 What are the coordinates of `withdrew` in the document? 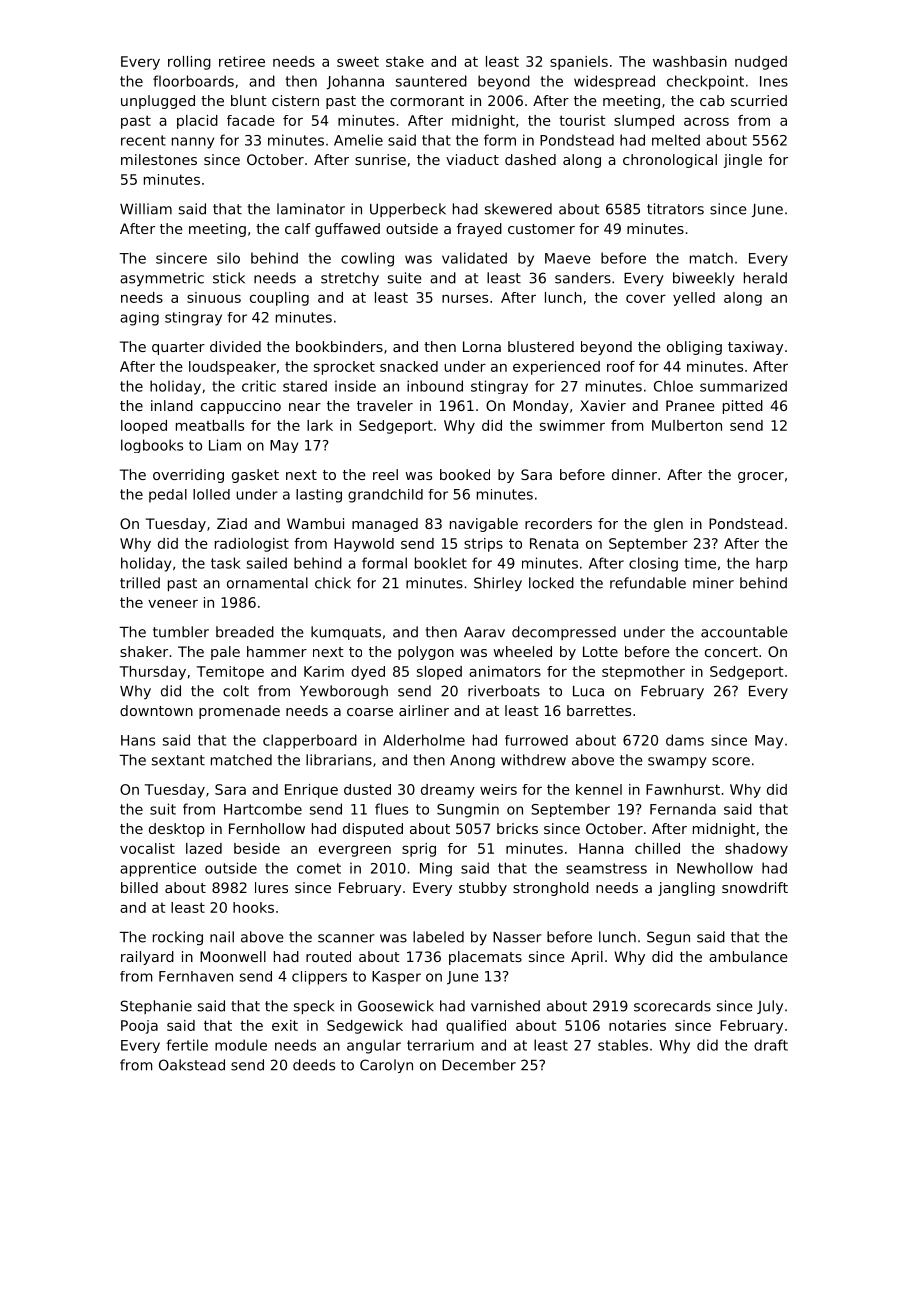 It's located at (533, 760).
